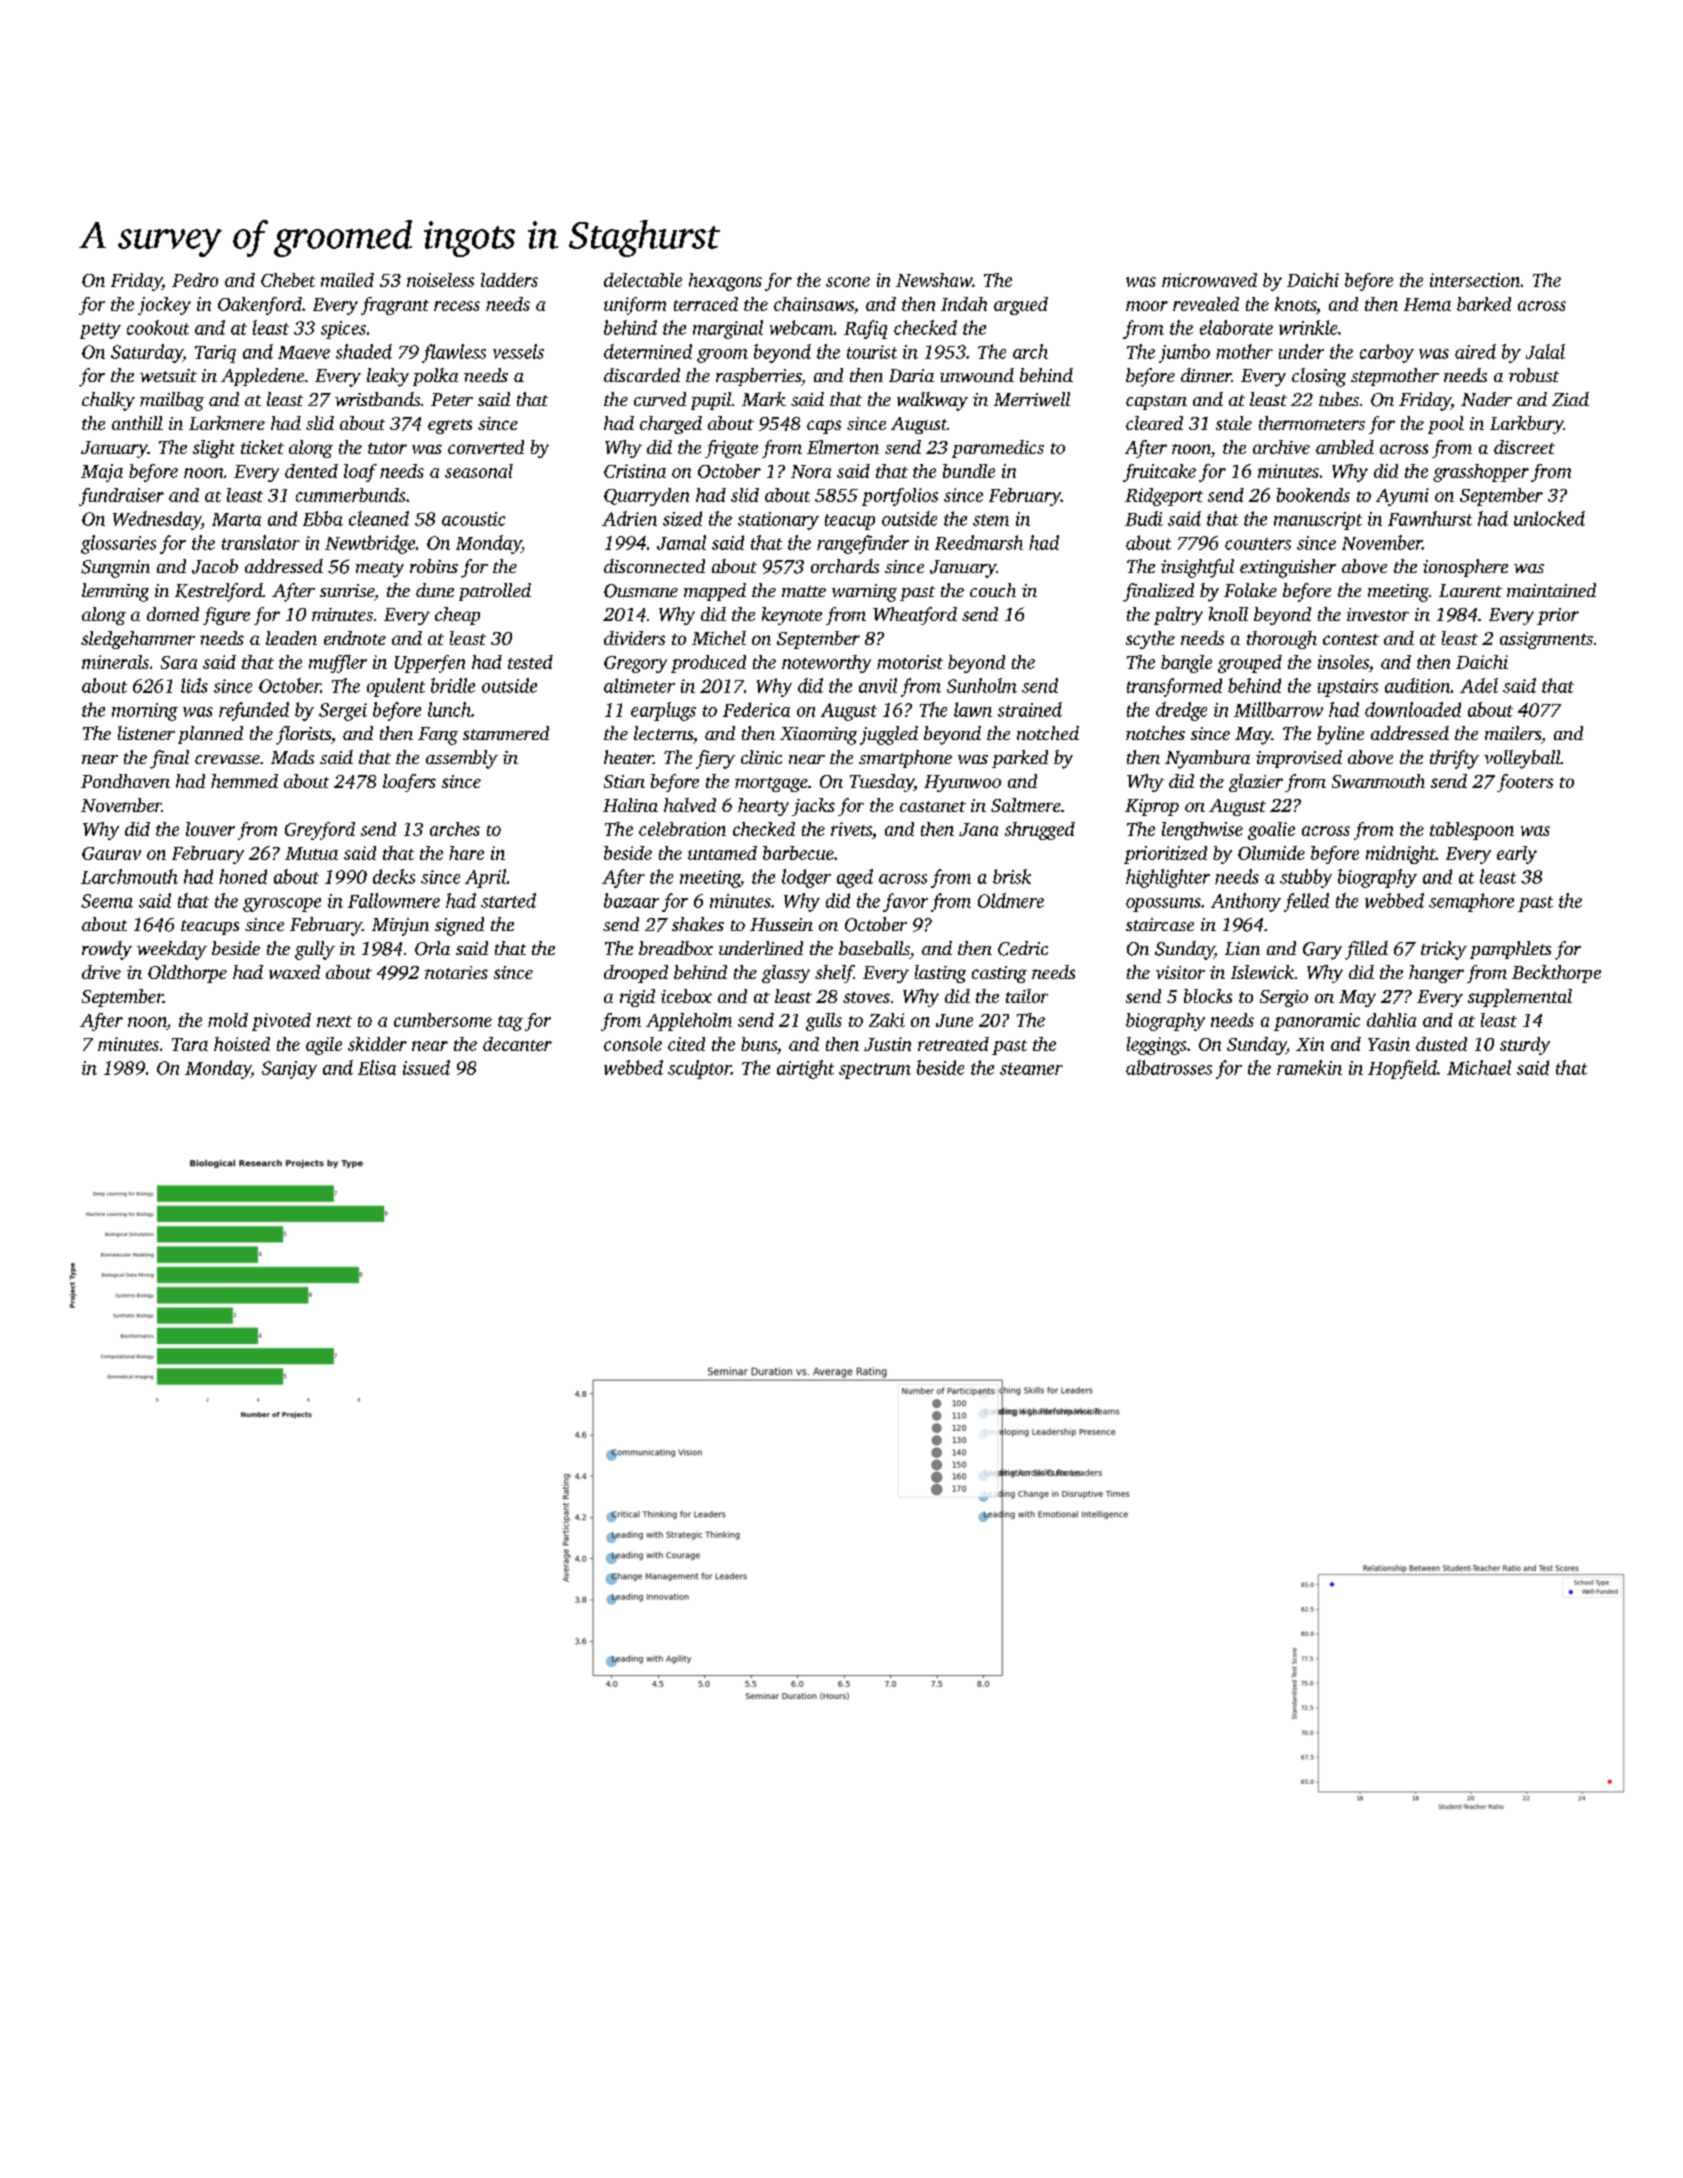 The image size is (1683, 2178). What do you see at coordinates (194, 685) in the screenshot?
I see `lids` at bounding box center [194, 685].
